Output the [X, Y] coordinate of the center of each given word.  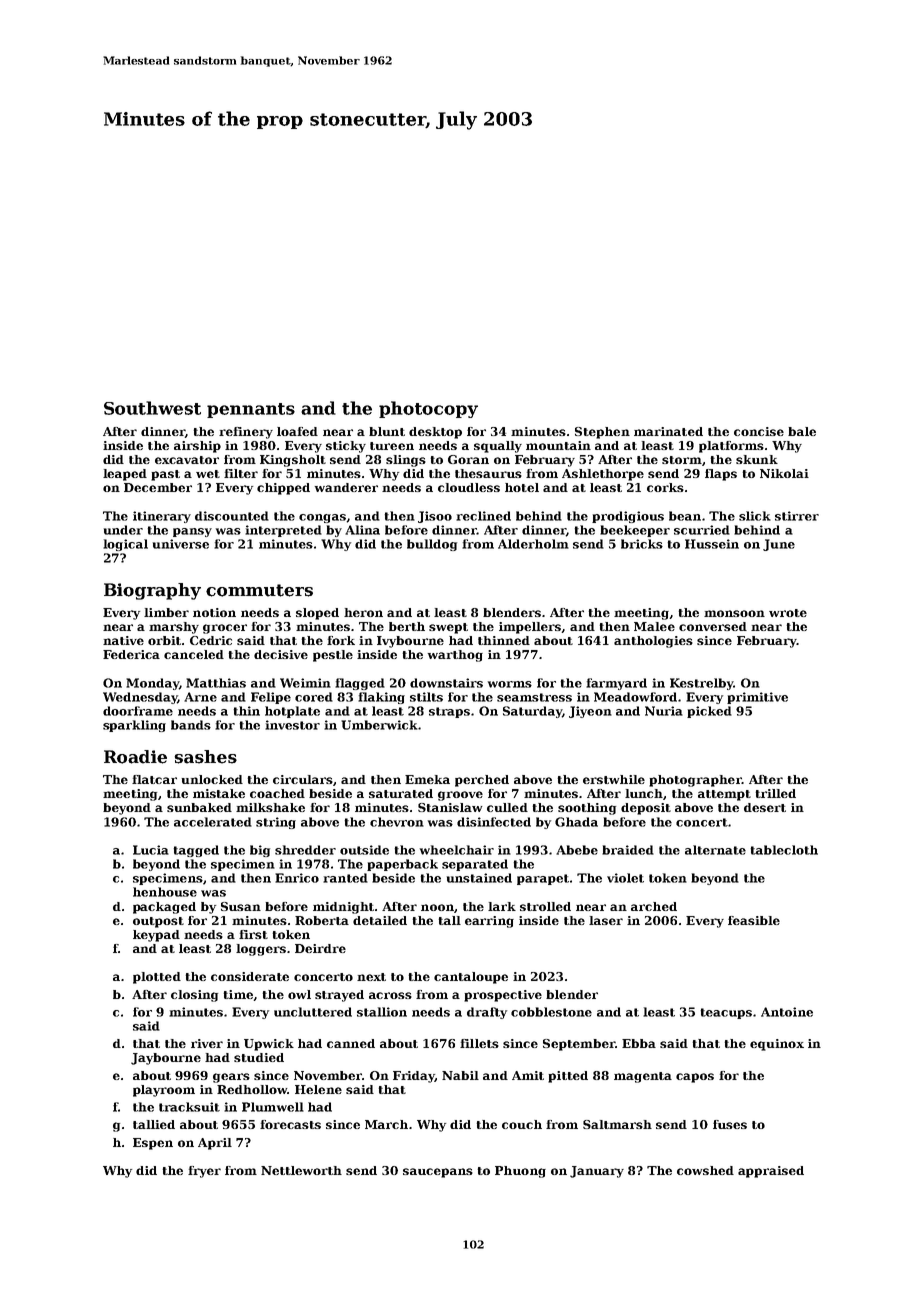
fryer [204, 1172]
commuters [259, 590]
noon [437, 907]
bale [802, 431]
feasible [754, 920]
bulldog [432, 545]
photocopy [428, 409]
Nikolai [784, 473]
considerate [250, 976]
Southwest [152, 408]
